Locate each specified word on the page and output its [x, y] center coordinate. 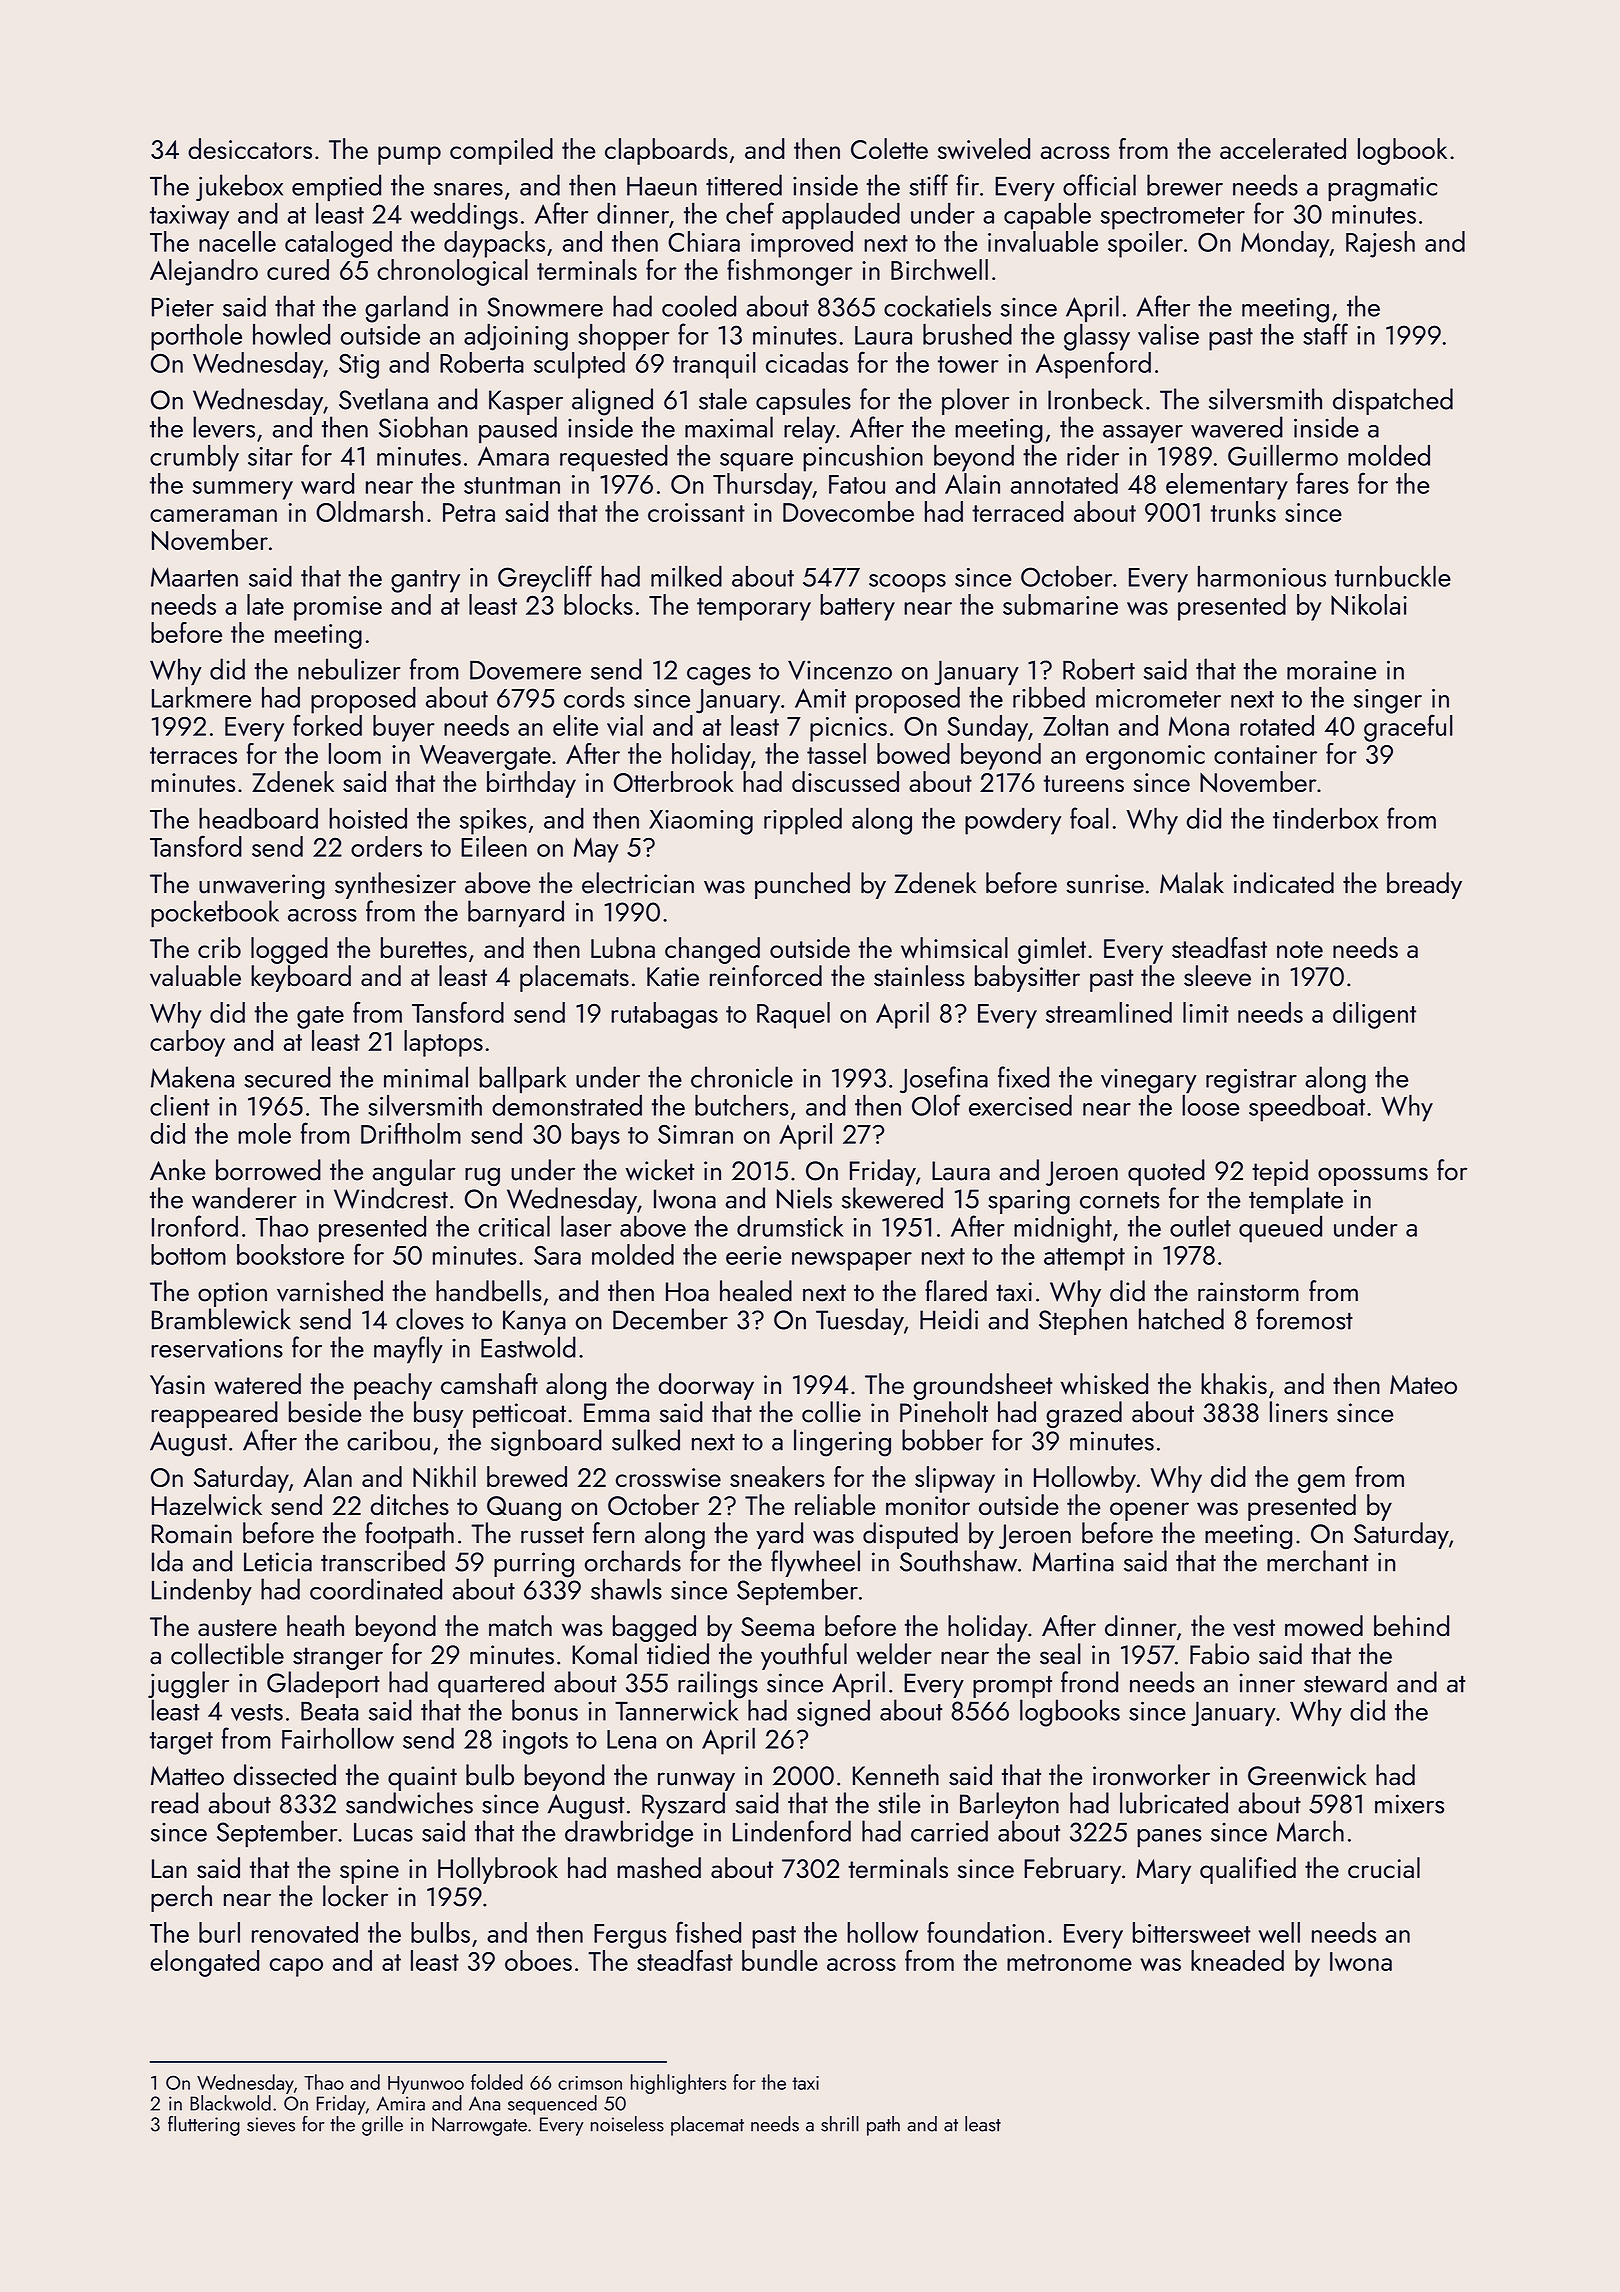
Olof [936, 1105]
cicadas [807, 362]
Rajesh [1380, 244]
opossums [1373, 1176]
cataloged [338, 244]
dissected [285, 1775]
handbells [489, 1291]
